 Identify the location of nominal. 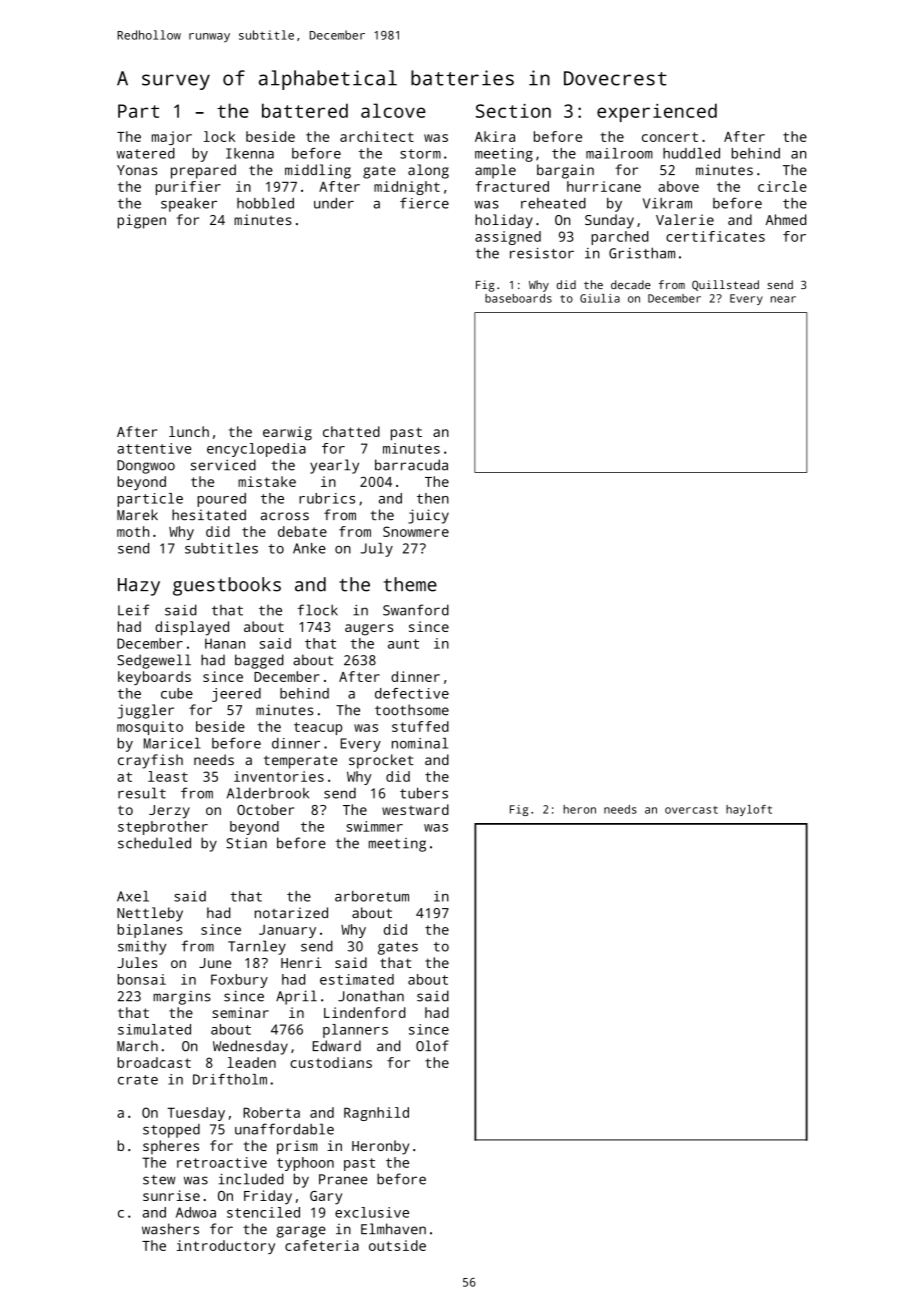
(420, 743).
